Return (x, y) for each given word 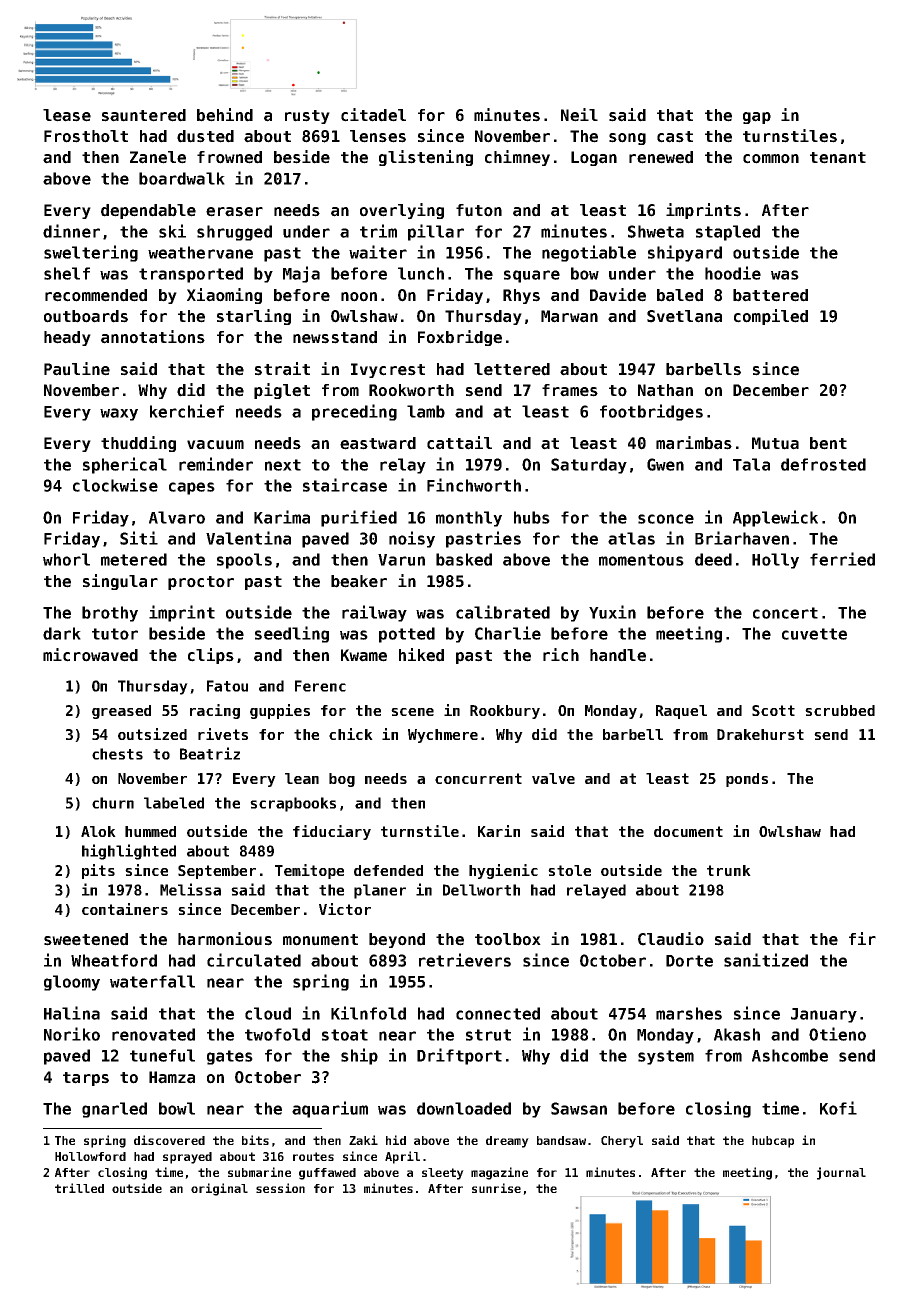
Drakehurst (760, 734)
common (771, 159)
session (280, 1188)
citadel (373, 115)
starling (254, 317)
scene (412, 712)
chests (117, 754)
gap (757, 118)
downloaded (464, 1108)
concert (785, 613)
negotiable (589, 253)
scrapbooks (293, 804)
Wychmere (443, 736)
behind (225, 115)
